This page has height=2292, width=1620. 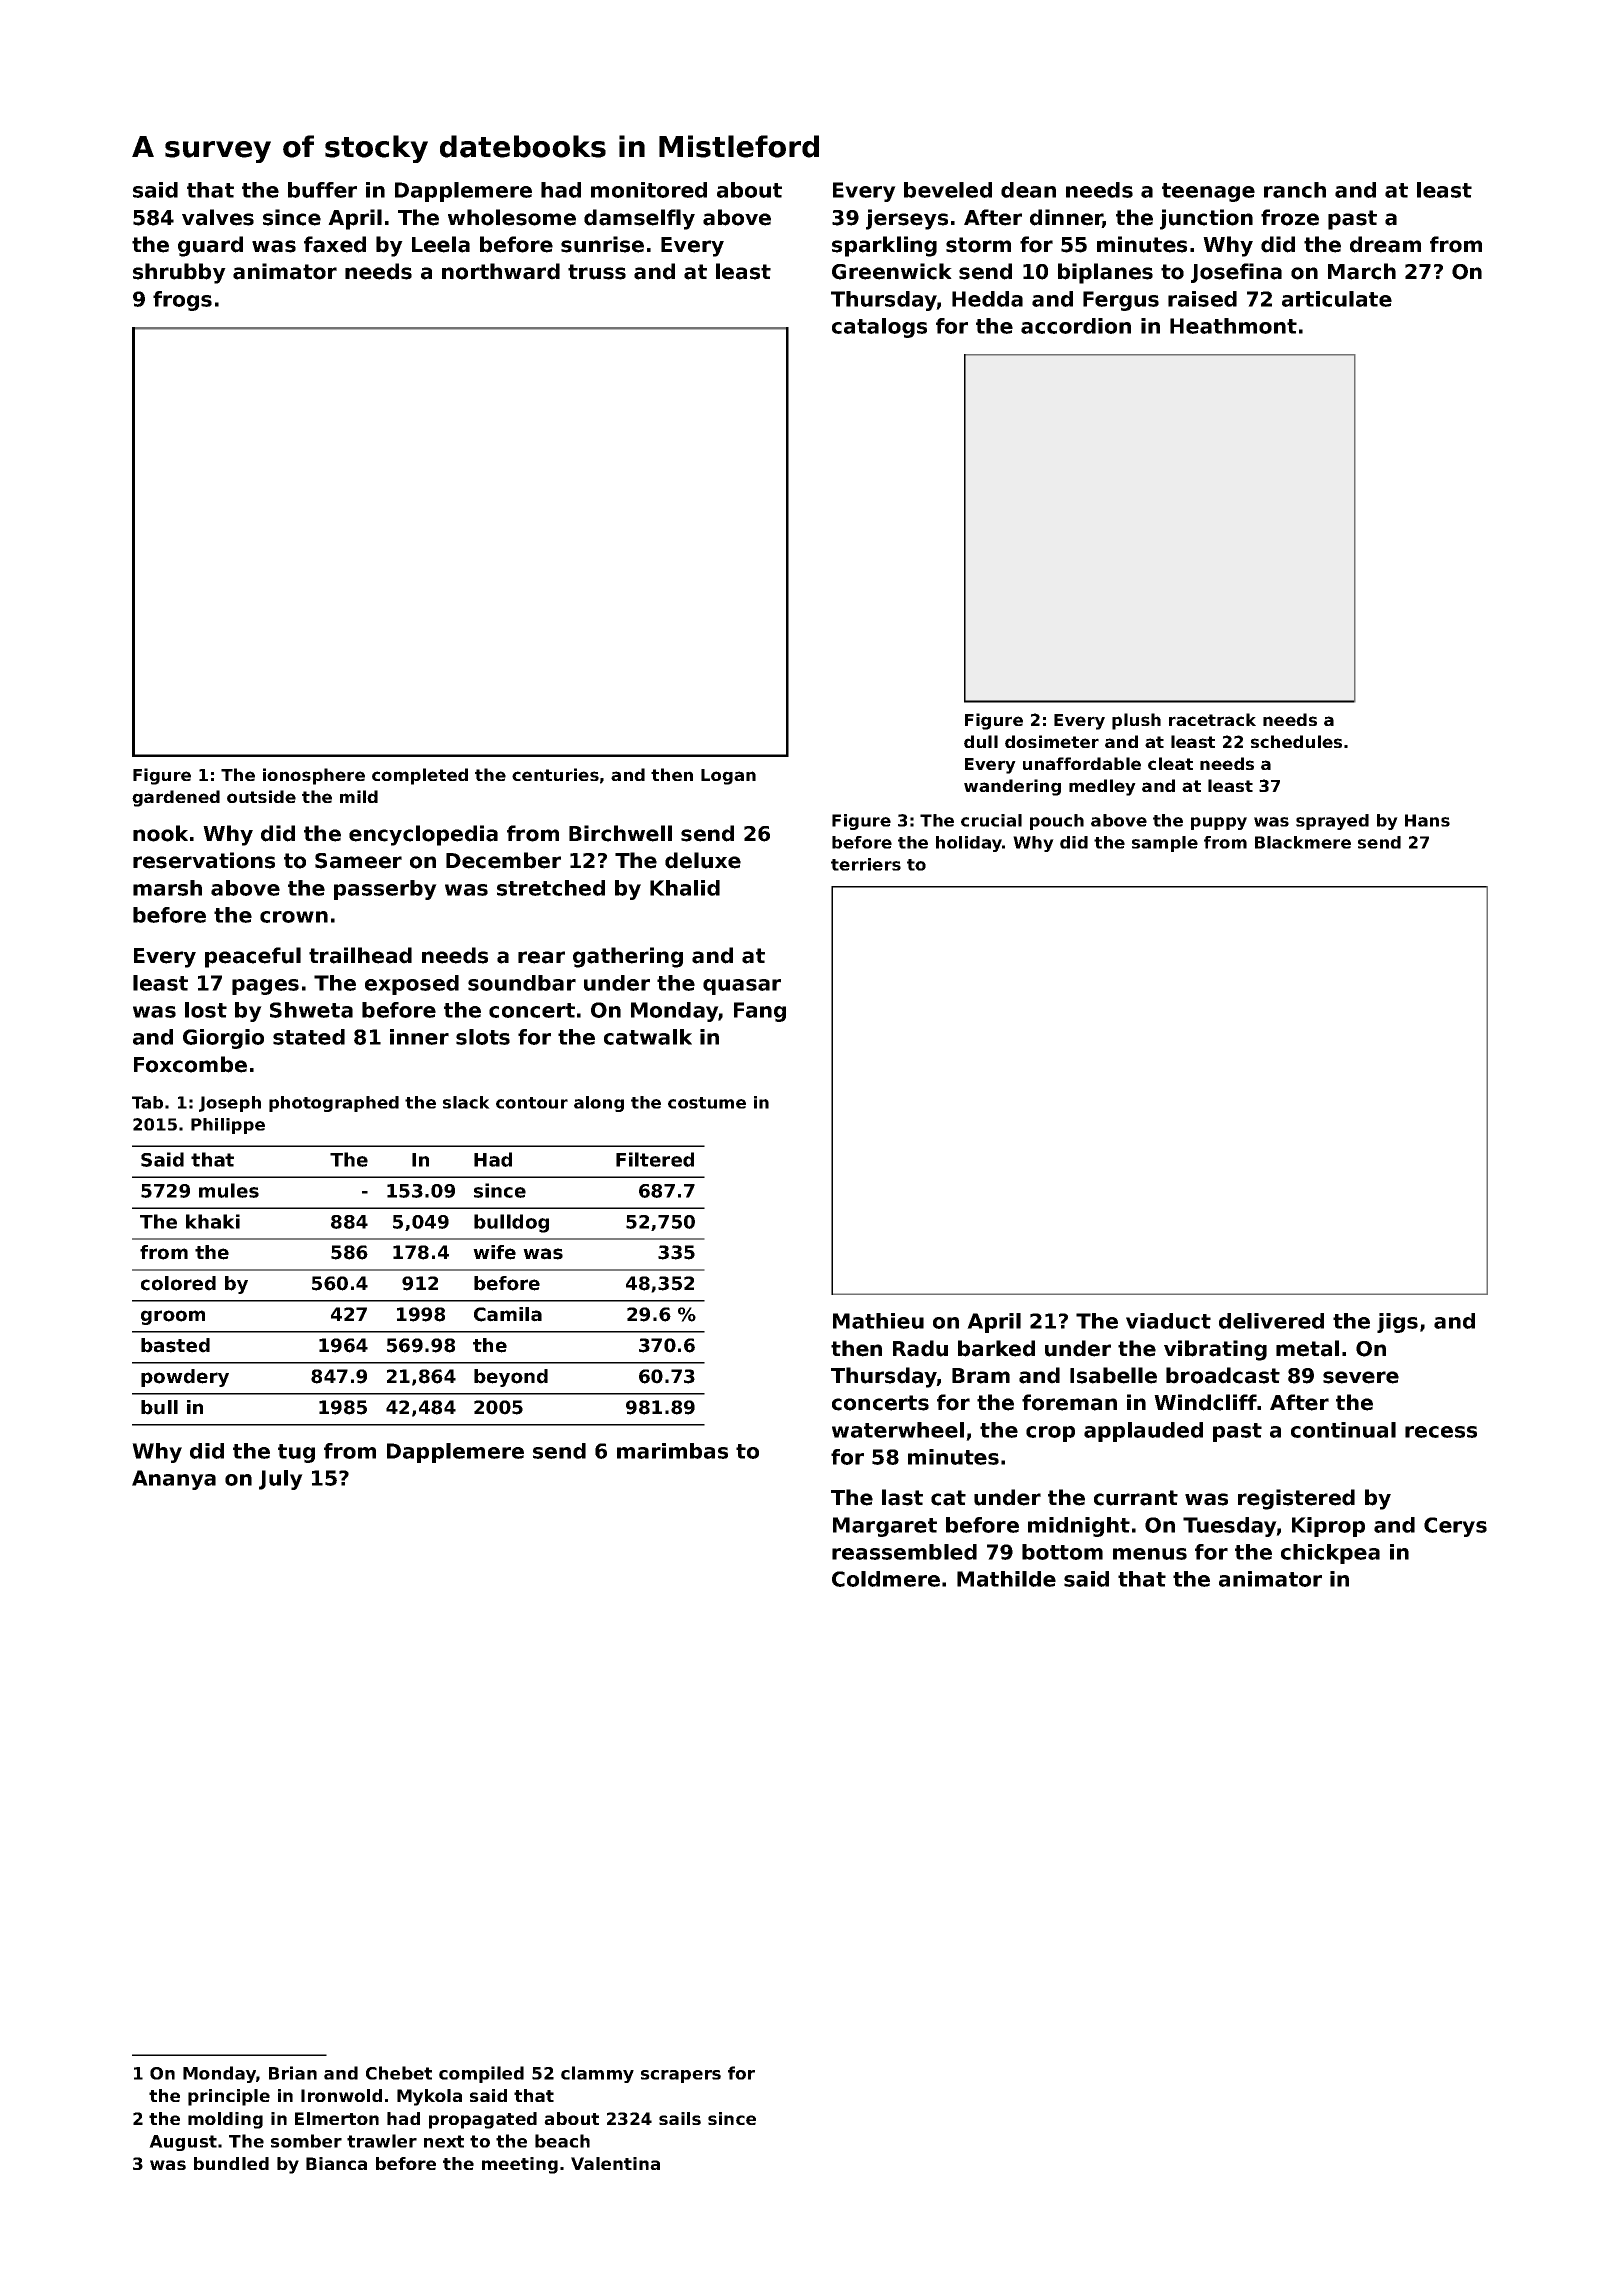 I want to click on racetrack, so click(x=1212, y=719).
